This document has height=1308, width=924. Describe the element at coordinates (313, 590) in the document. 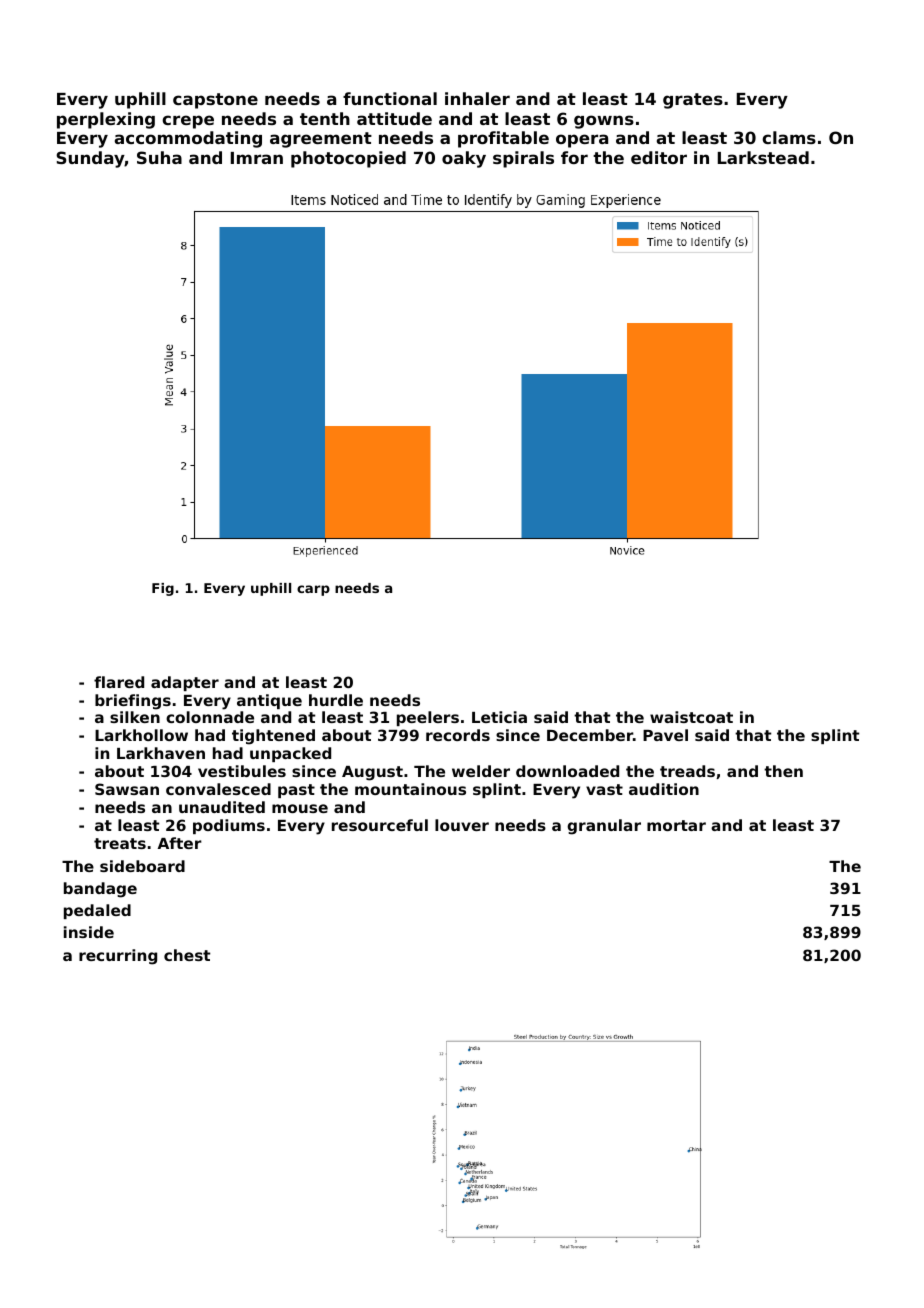

I see `carp` at that location.
